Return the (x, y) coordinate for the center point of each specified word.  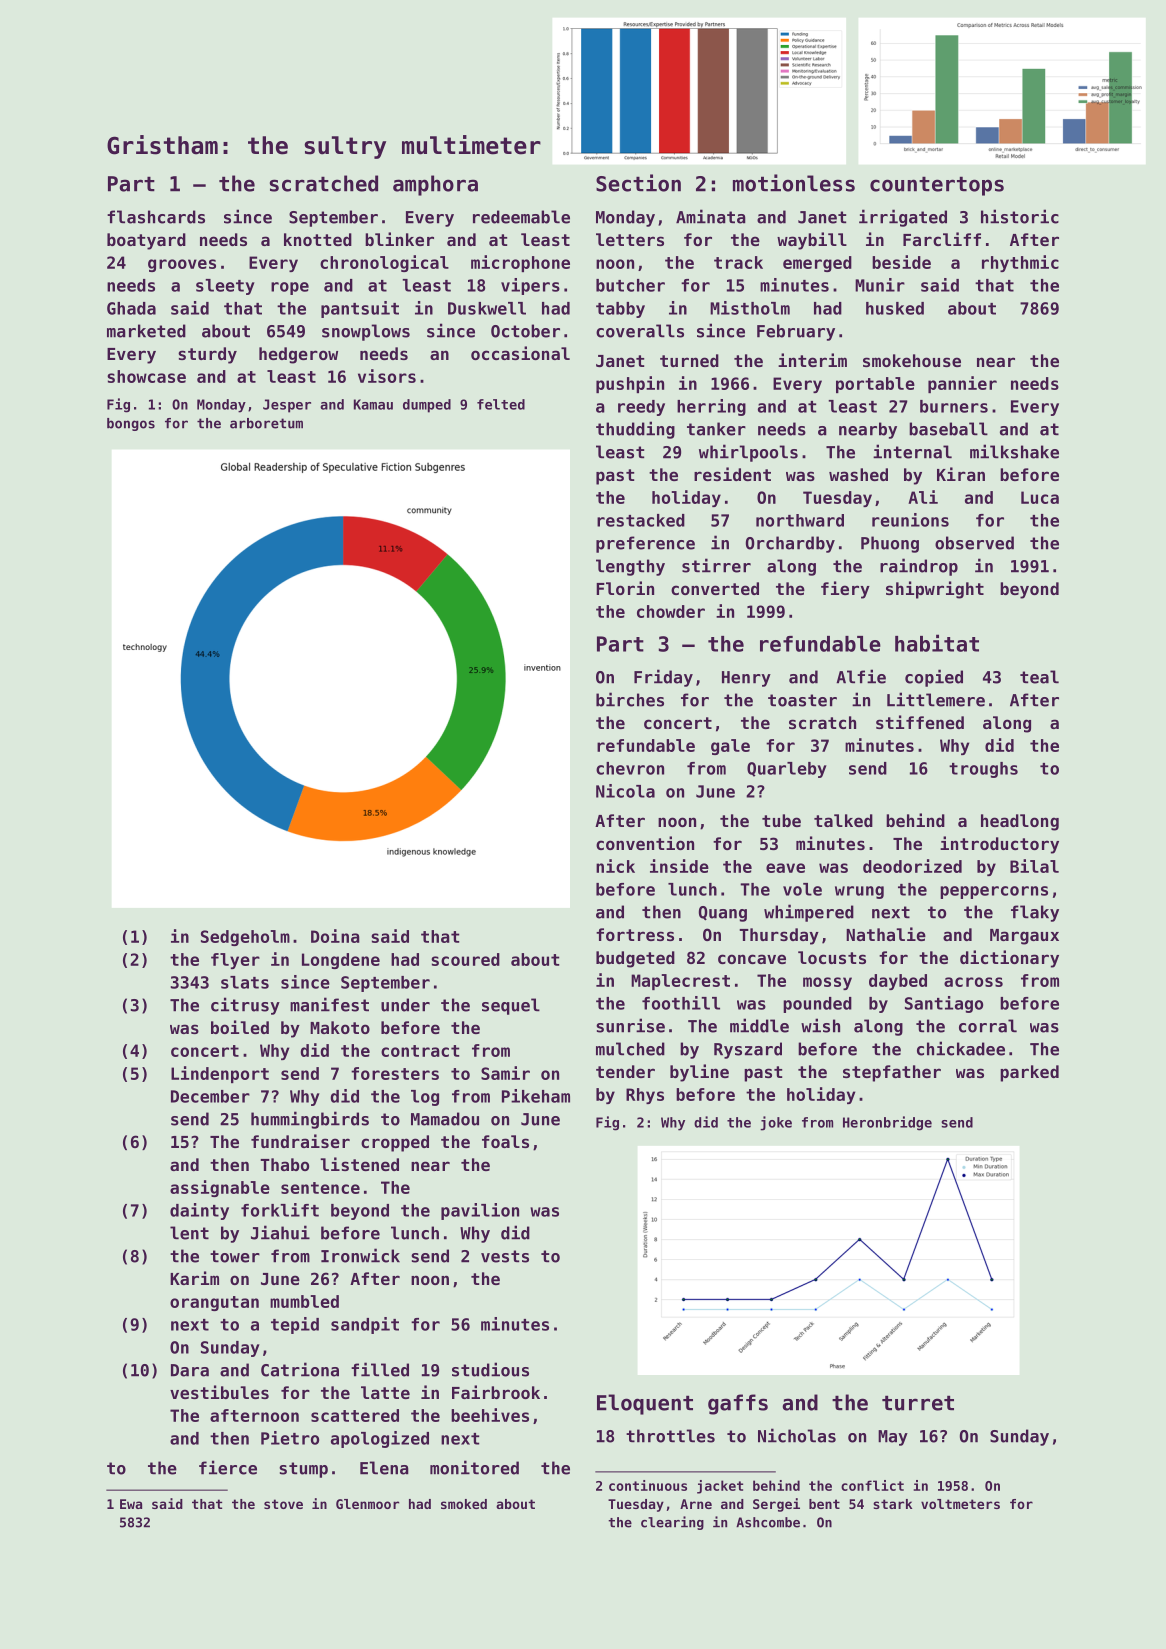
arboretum (266, 423)
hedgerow (298, 355)
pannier (962, 384)
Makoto (340, 1027)
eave (785, 868)
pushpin (630, 384)
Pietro (290, 1438)
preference (645, 544)
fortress (635, 934)
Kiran (961, 474)
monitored (474, 1467)
